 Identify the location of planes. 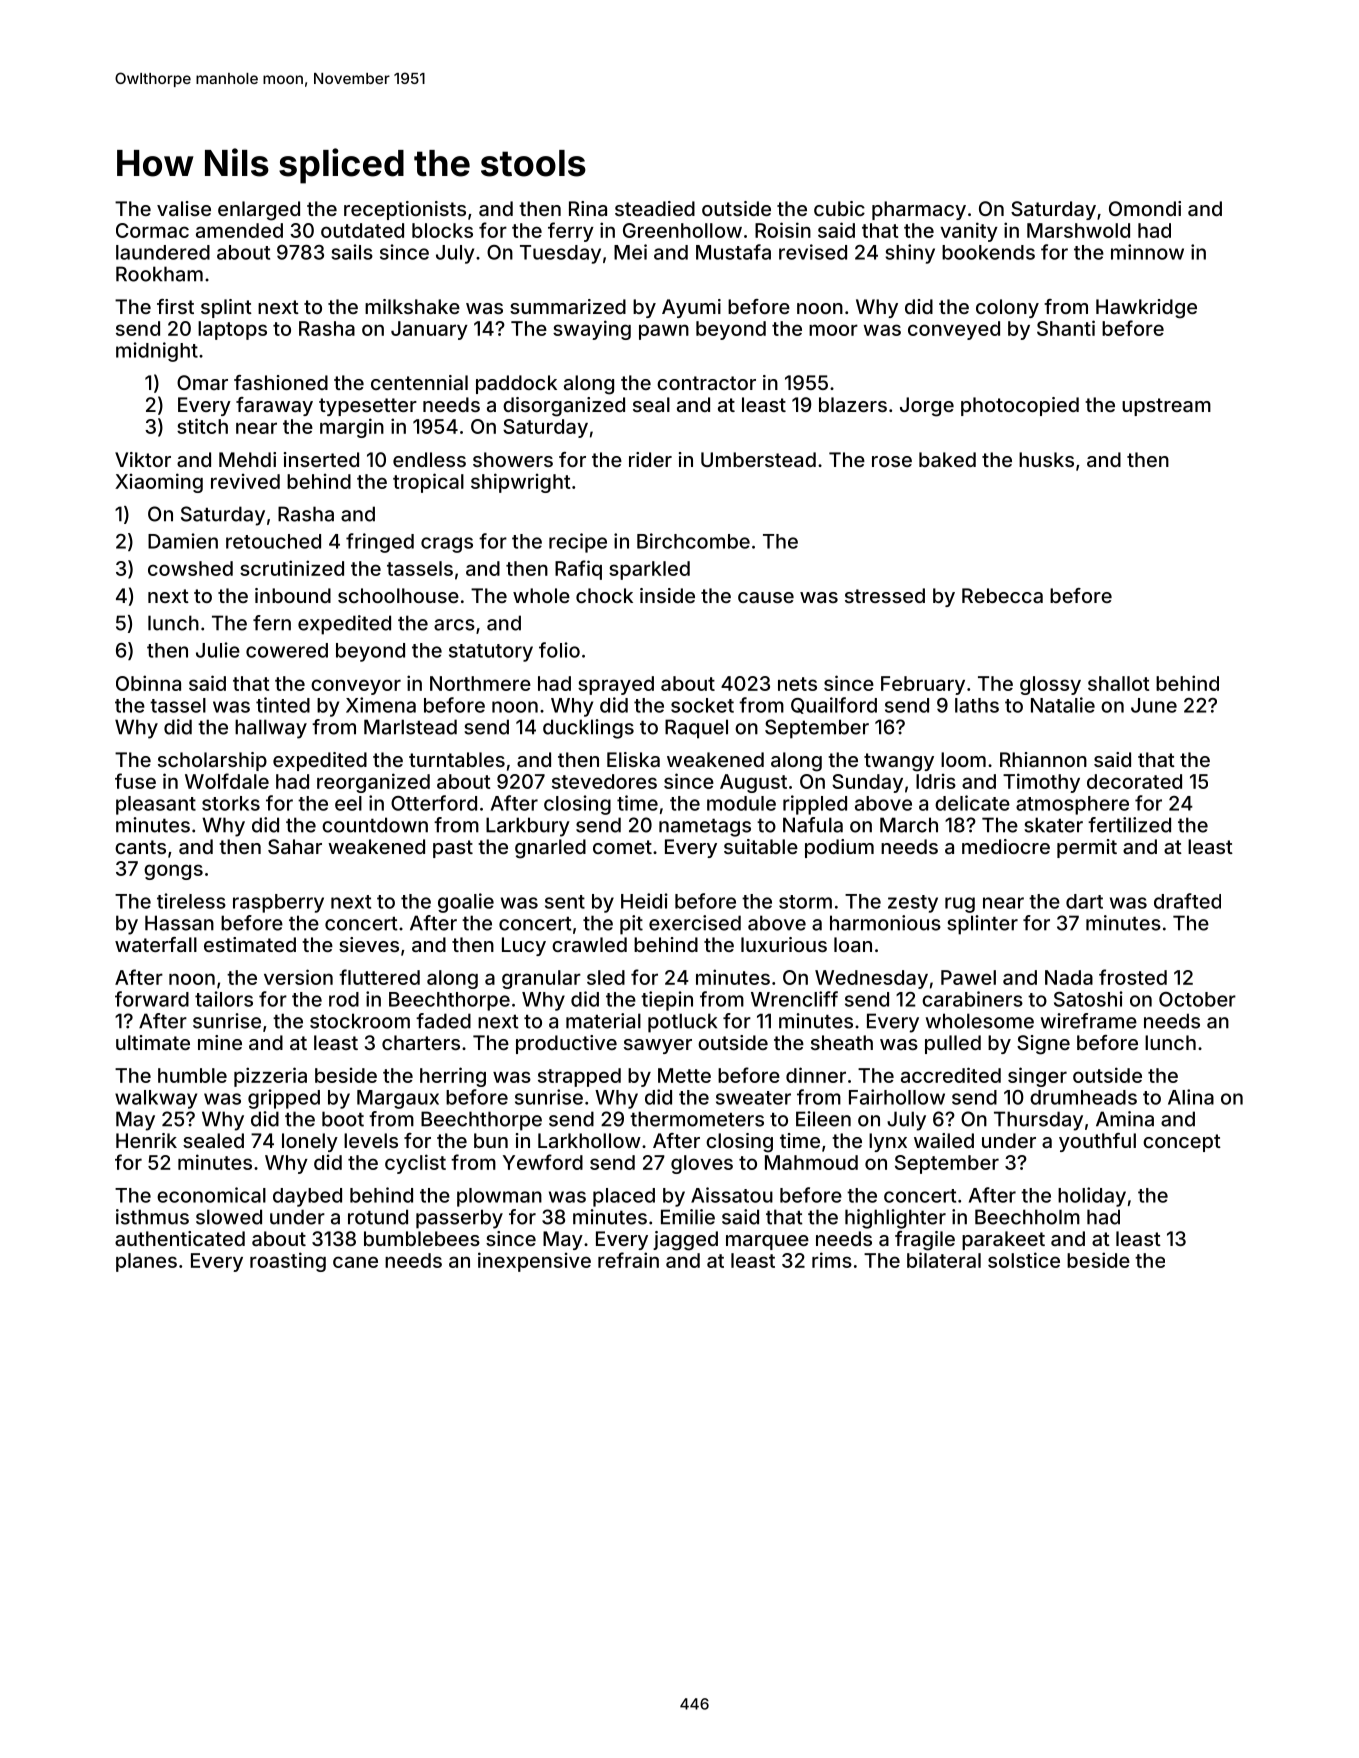
(146, 1262).
